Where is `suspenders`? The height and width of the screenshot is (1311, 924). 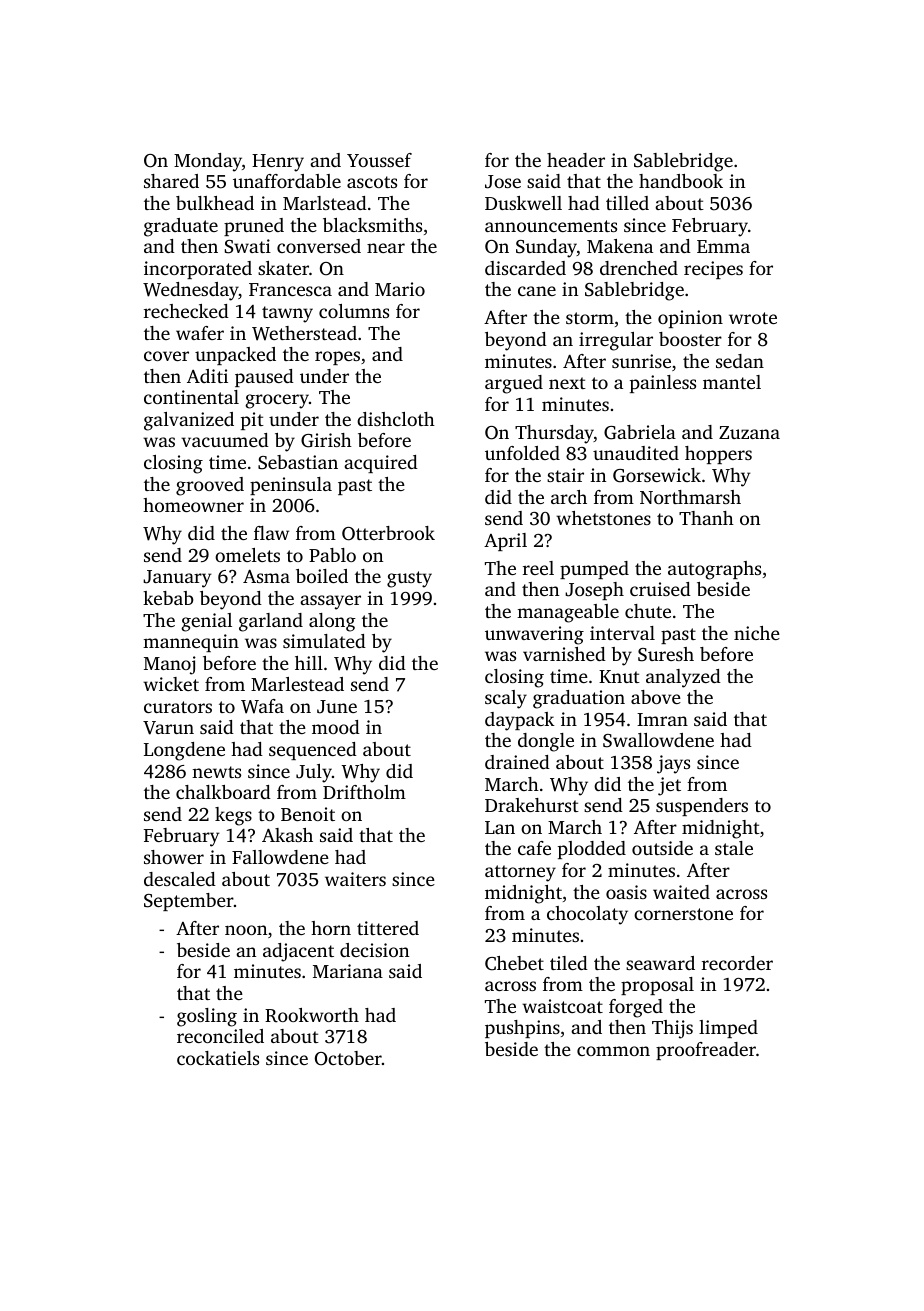 suspenders is located at coordinates (702, 807).
